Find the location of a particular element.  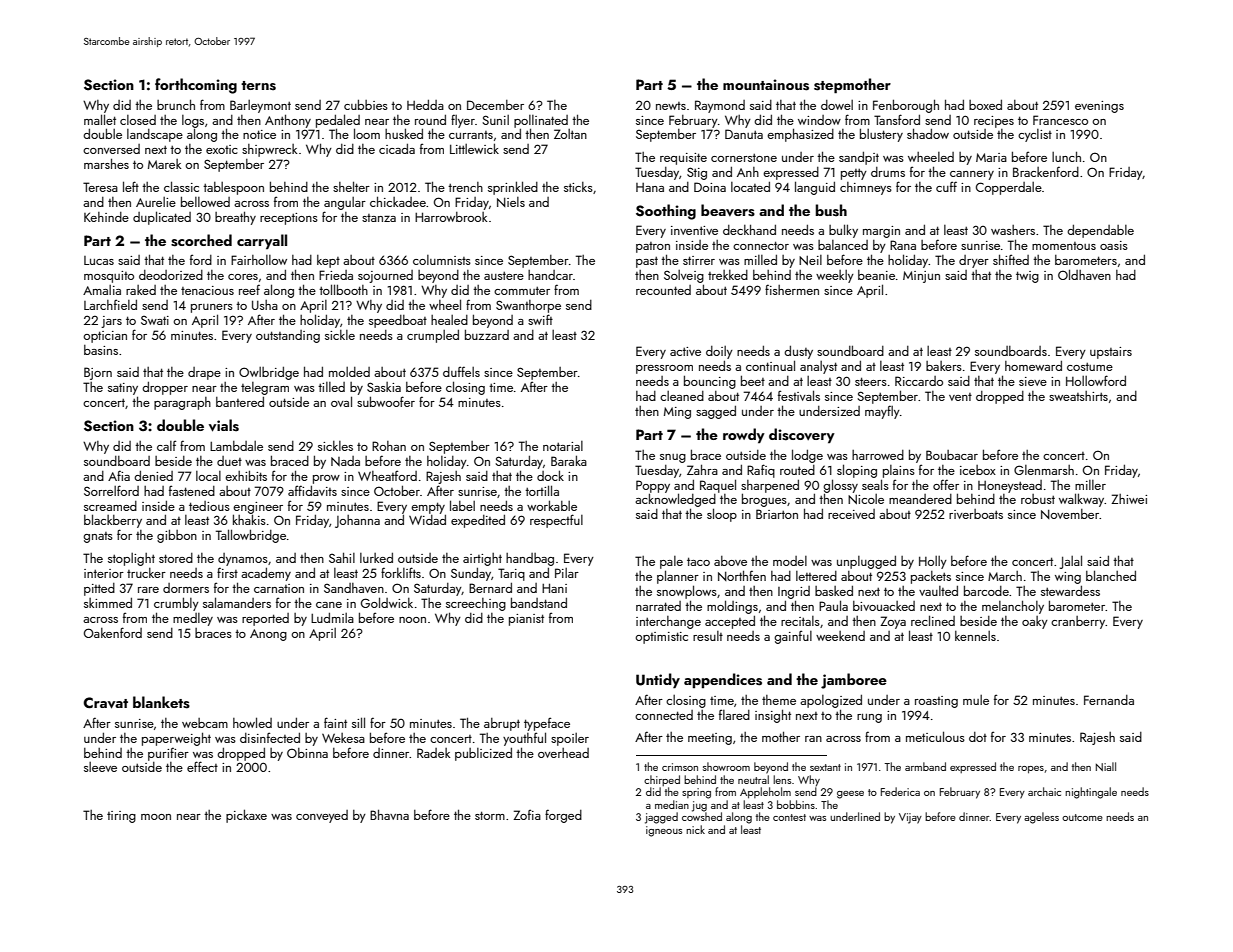

sleeve is located at coordinates (100, 767).
